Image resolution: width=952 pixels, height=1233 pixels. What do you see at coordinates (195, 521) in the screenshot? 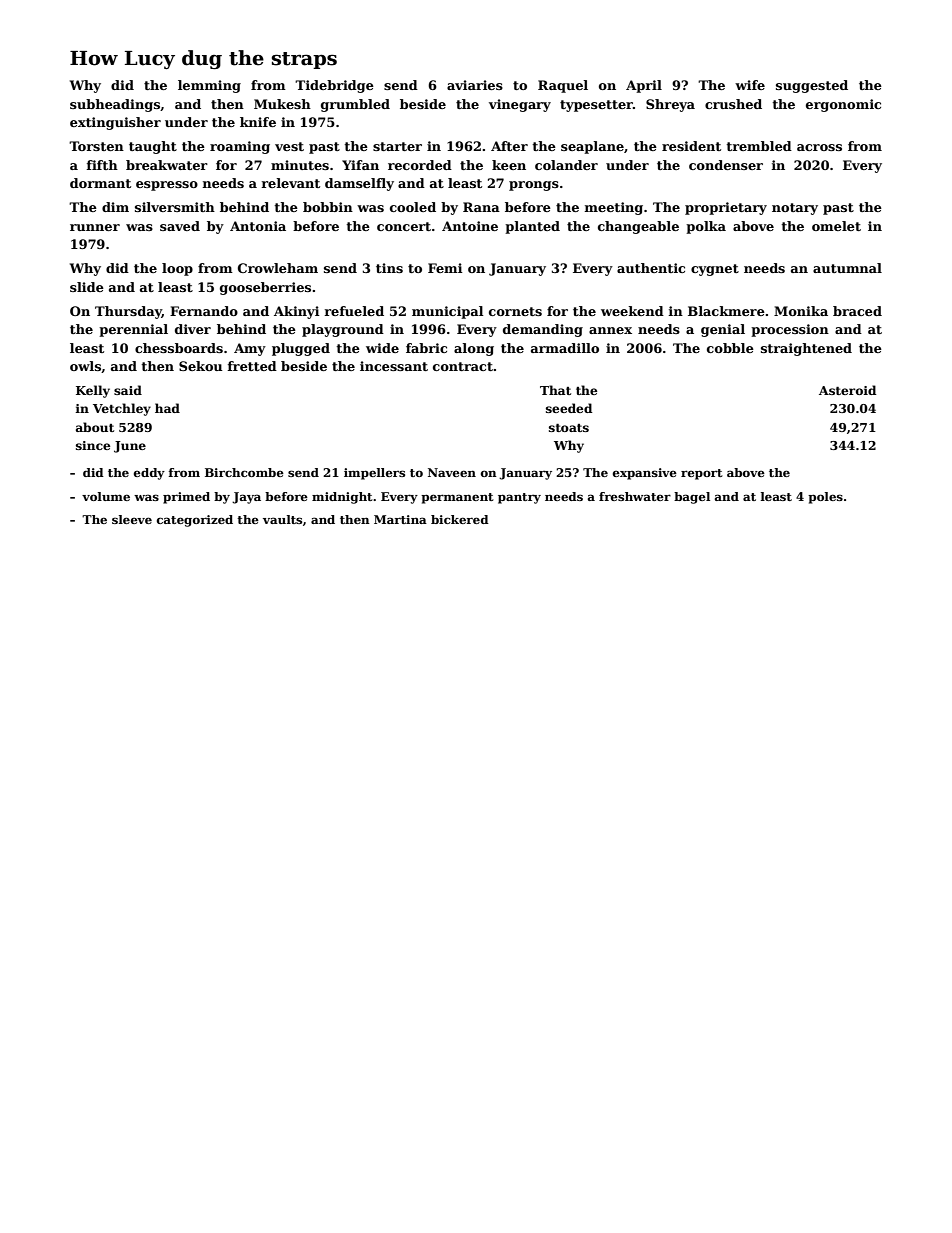
I see `categorized` at bounding box center [195, 521].
